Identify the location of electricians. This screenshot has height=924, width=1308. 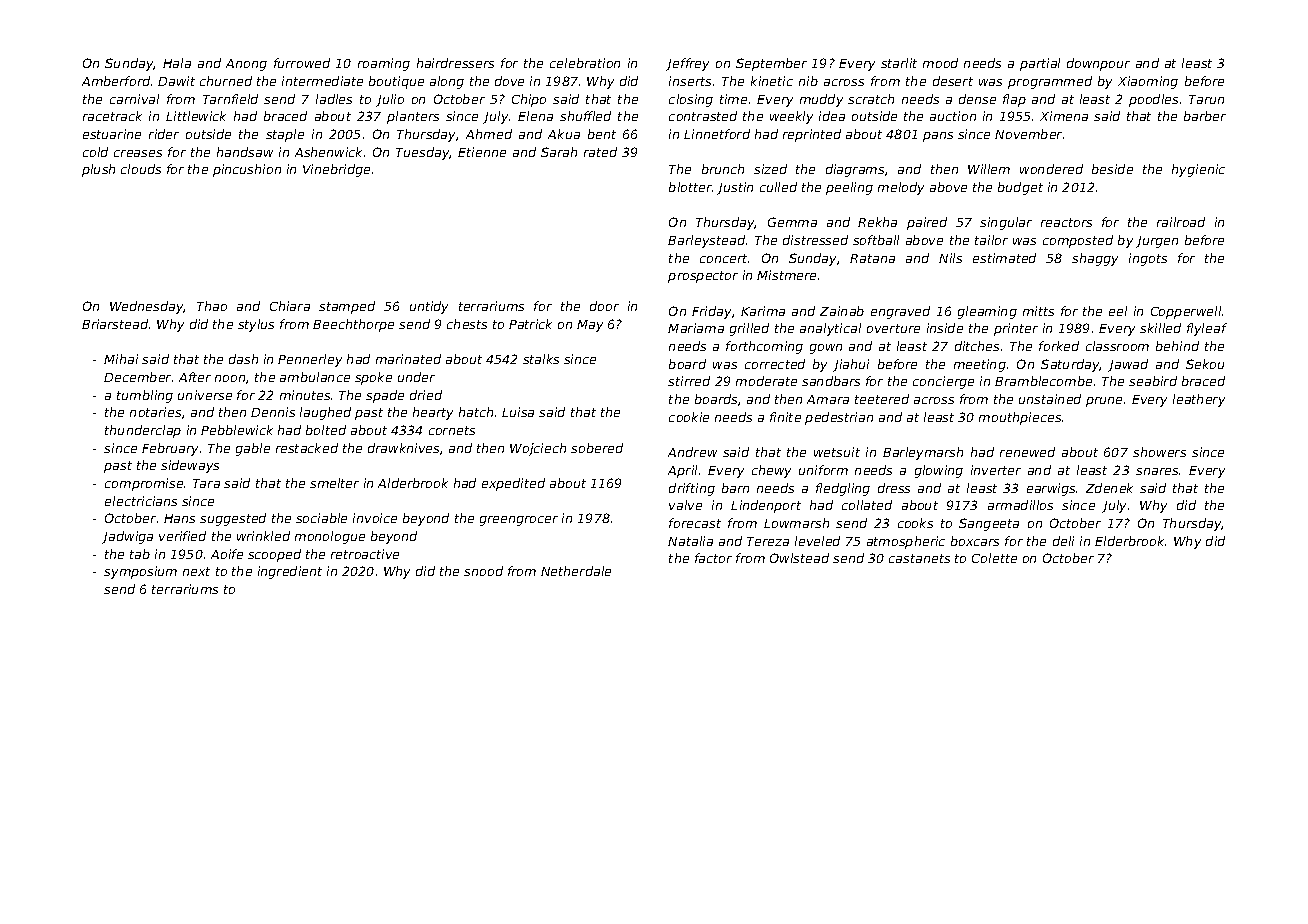
(141, 501).
